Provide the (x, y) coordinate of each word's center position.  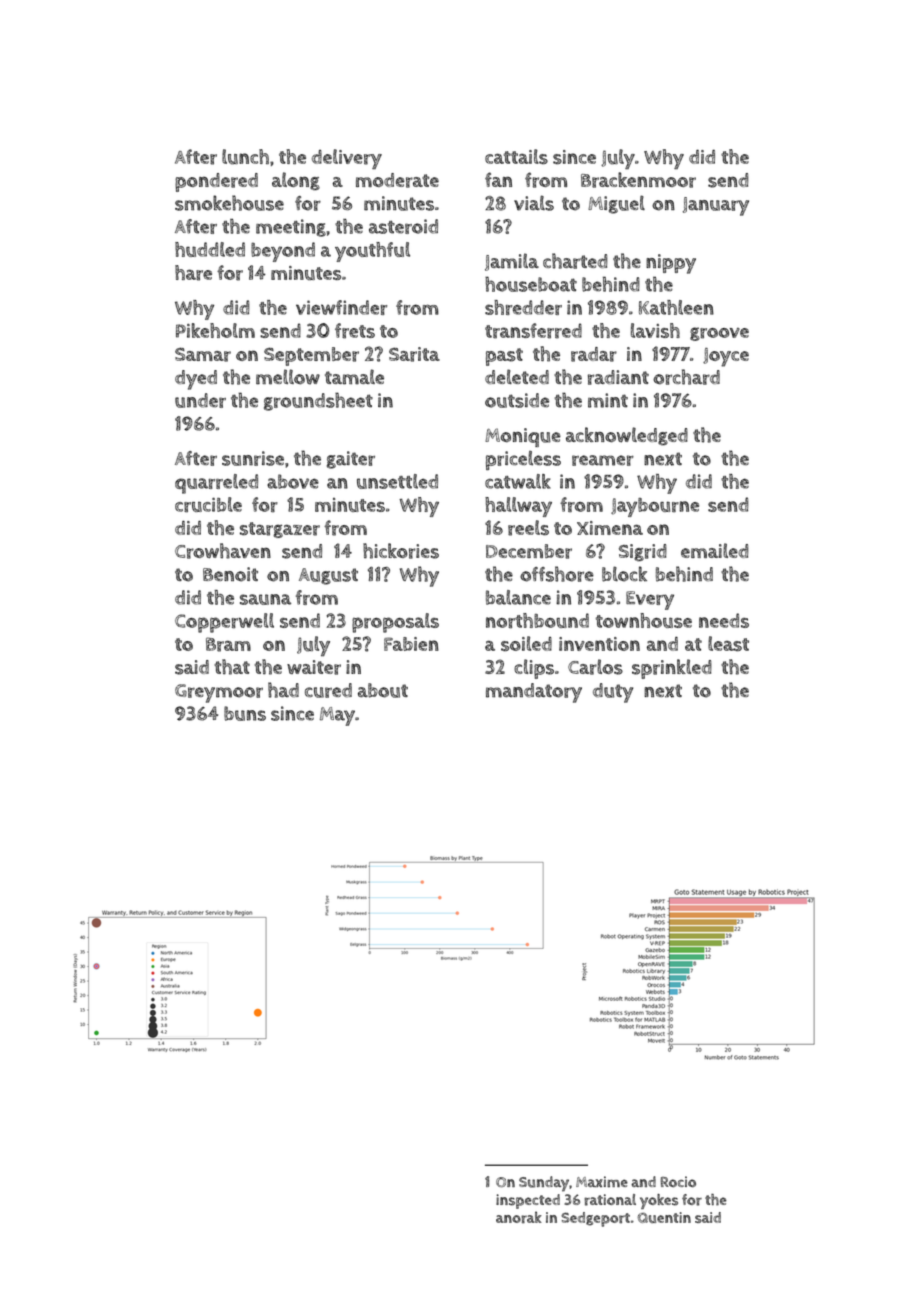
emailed (715, 550)
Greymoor (219, 693)
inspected (528, 1201)
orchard (686, 377)
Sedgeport (595, 1219)
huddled (210, 249)
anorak (519, 1217)
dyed (196, 380)
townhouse (644, 620)
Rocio (678, 1182)
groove (719, 334)
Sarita (414, 354)
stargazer (280, 530)
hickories (401, 551)
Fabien (411, 644)
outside (517, 400)
